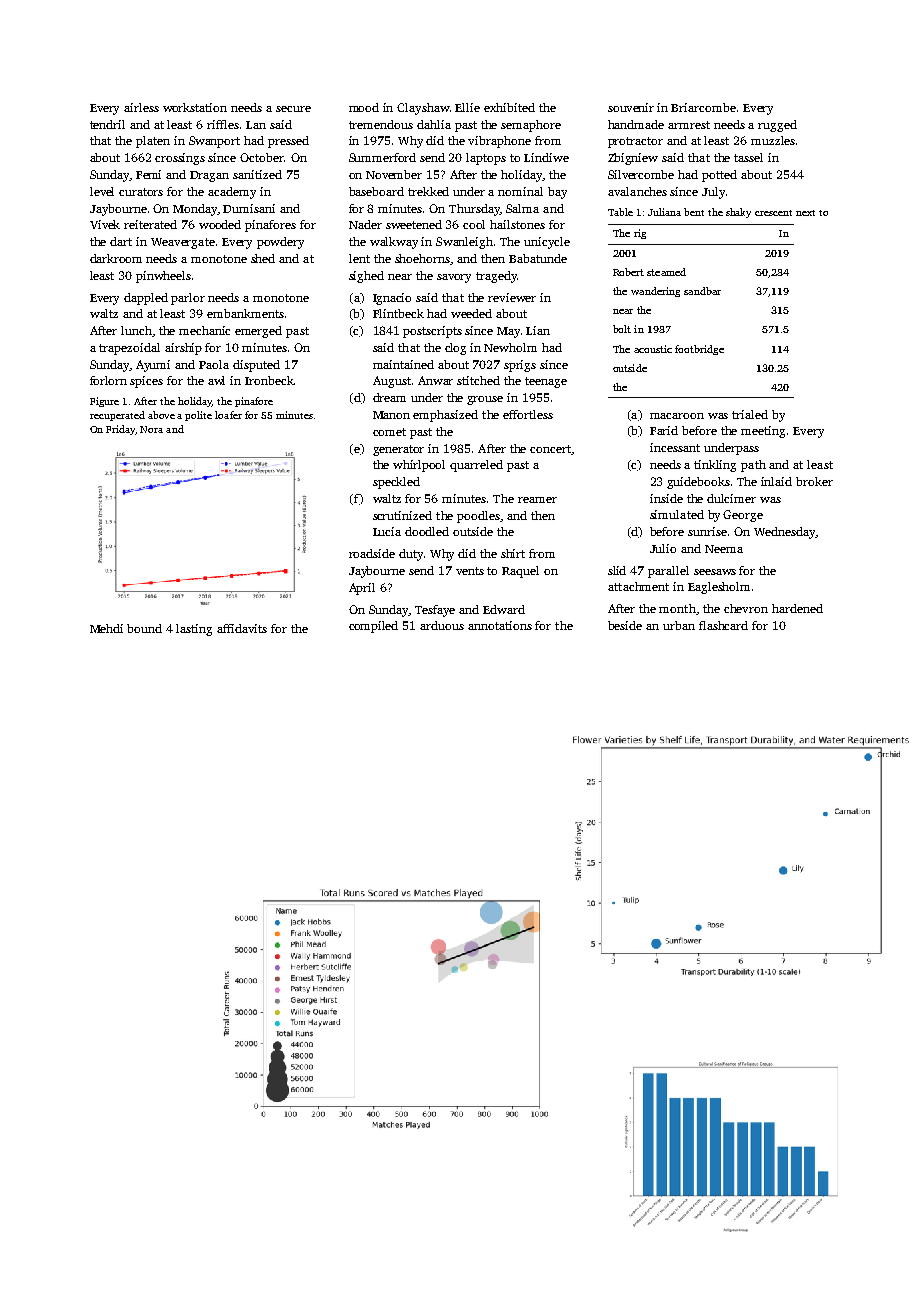  I want to click on comet, so click(389, 432).
